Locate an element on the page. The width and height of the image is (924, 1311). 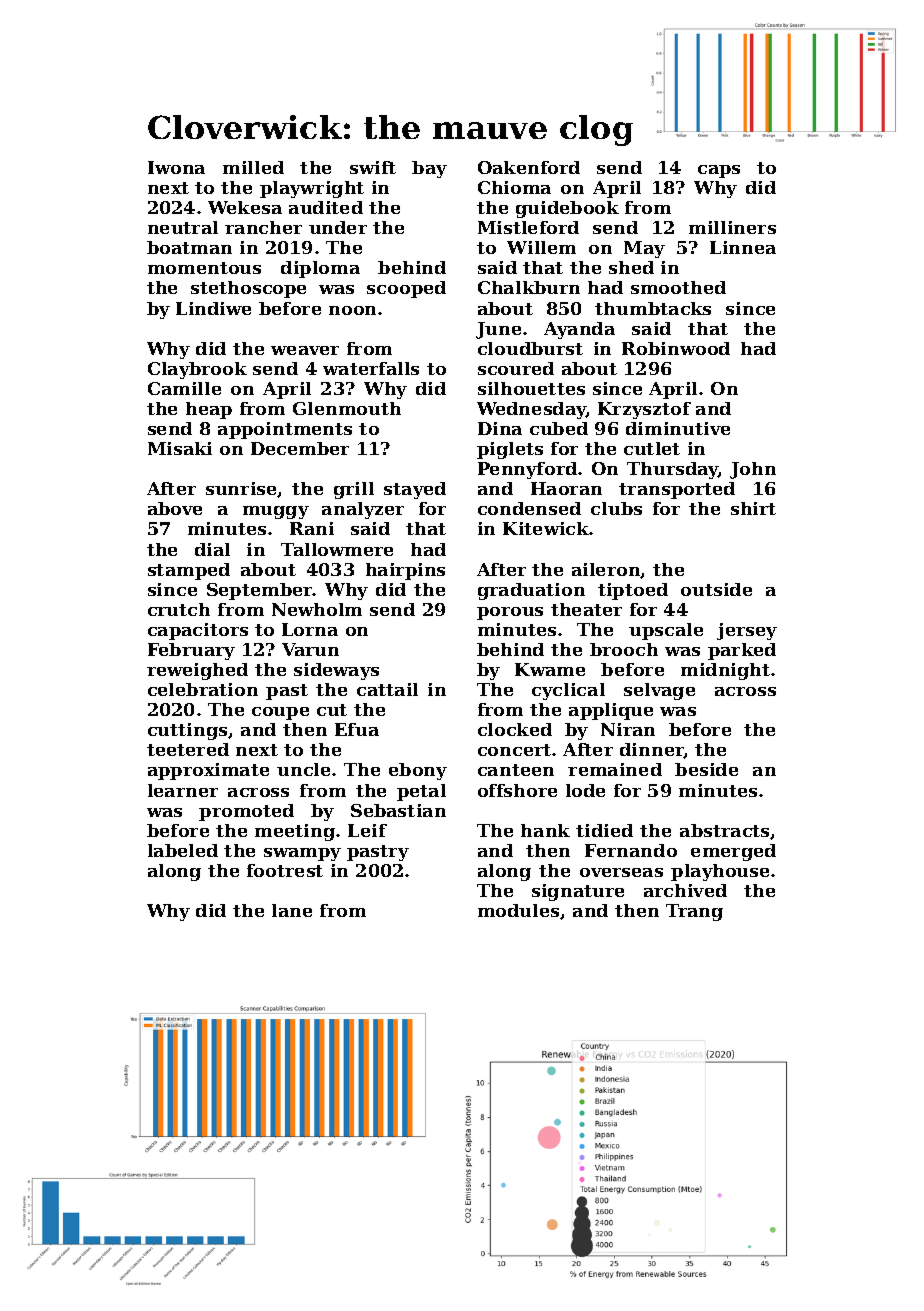
Fernando is located at coordinates (631, 850).
